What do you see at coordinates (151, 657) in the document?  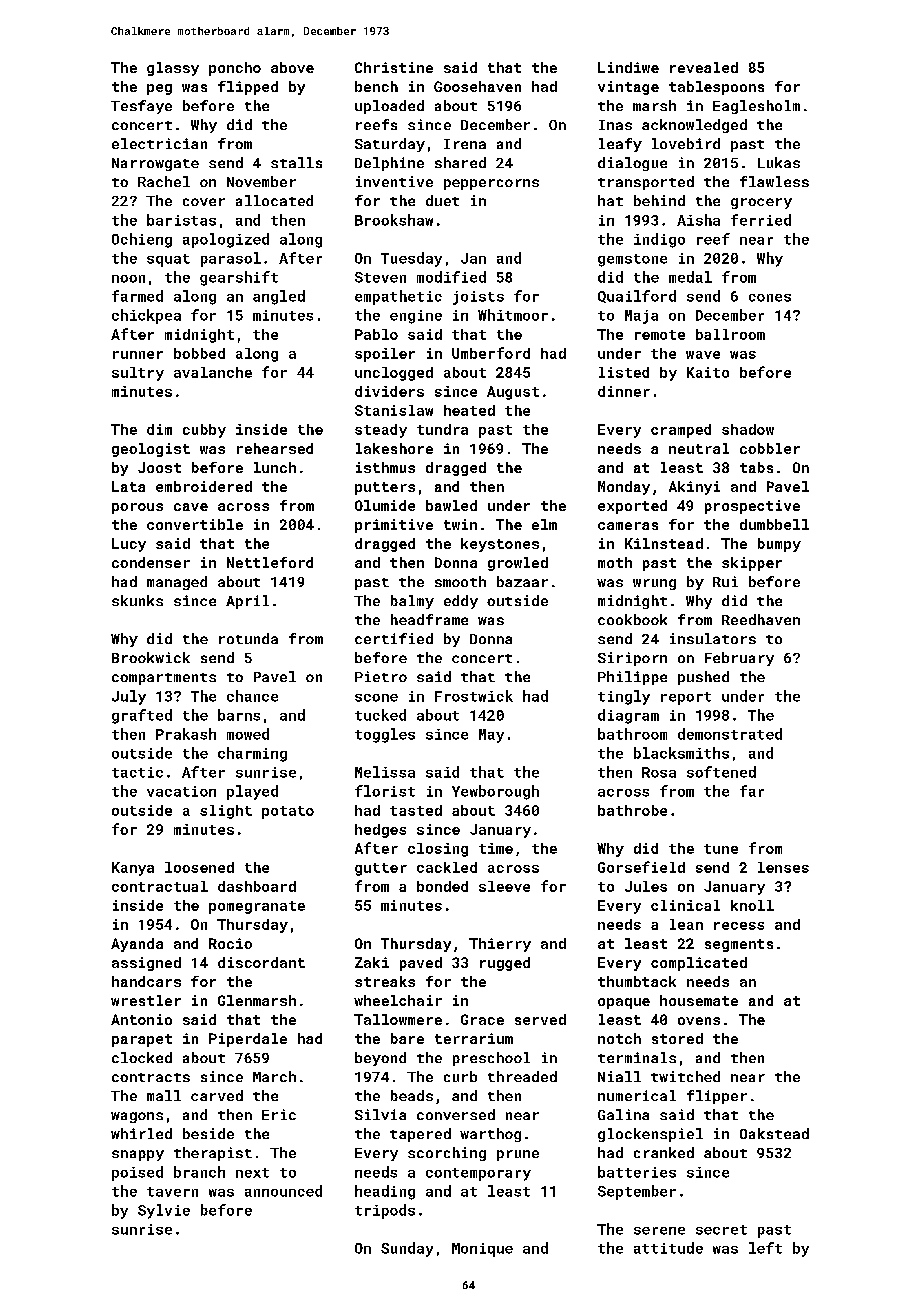 I see `Brookwick` at bounding box center [151, 657].
